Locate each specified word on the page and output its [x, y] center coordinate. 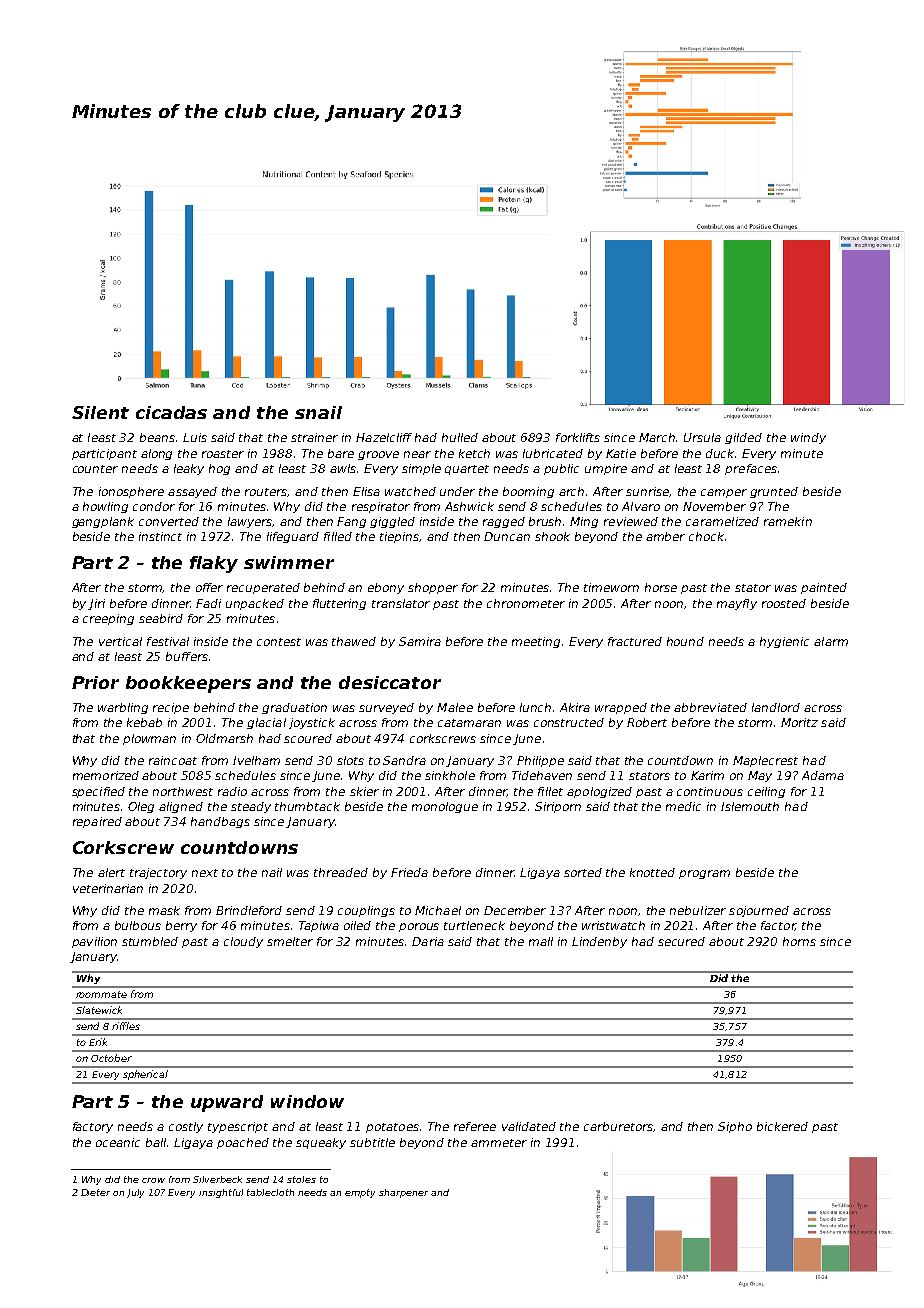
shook [552, 536]
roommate [101, 994]
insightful [221, 1193]
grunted [774, 492]
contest [279, 642]
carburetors [619, 1127]
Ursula [702, 437]
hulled [460, 437]
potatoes [392, 1128]
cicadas [171, 412]
